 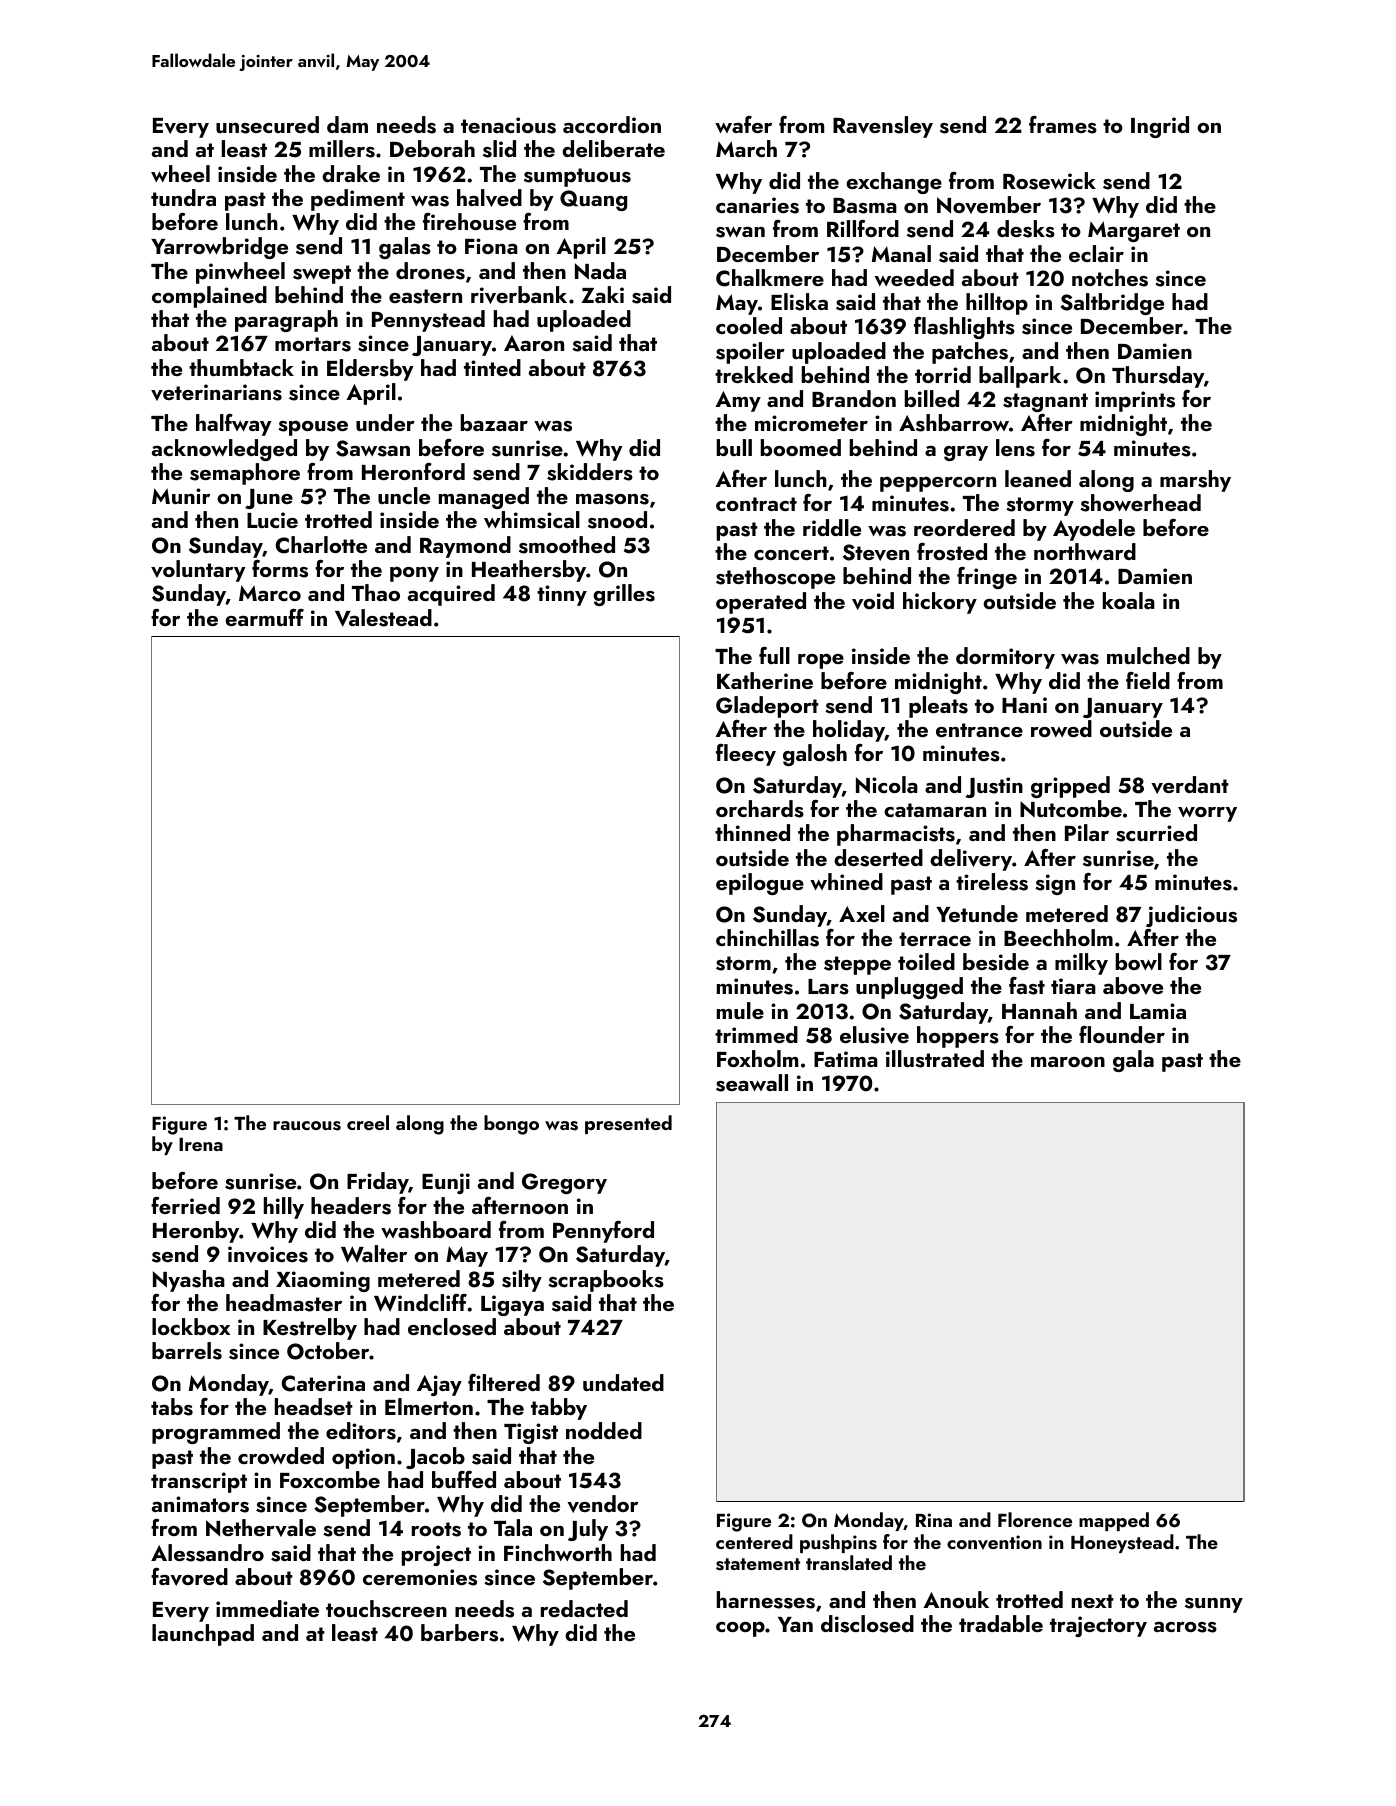 I want to click on immediate, so click(x=267, y=1608).
